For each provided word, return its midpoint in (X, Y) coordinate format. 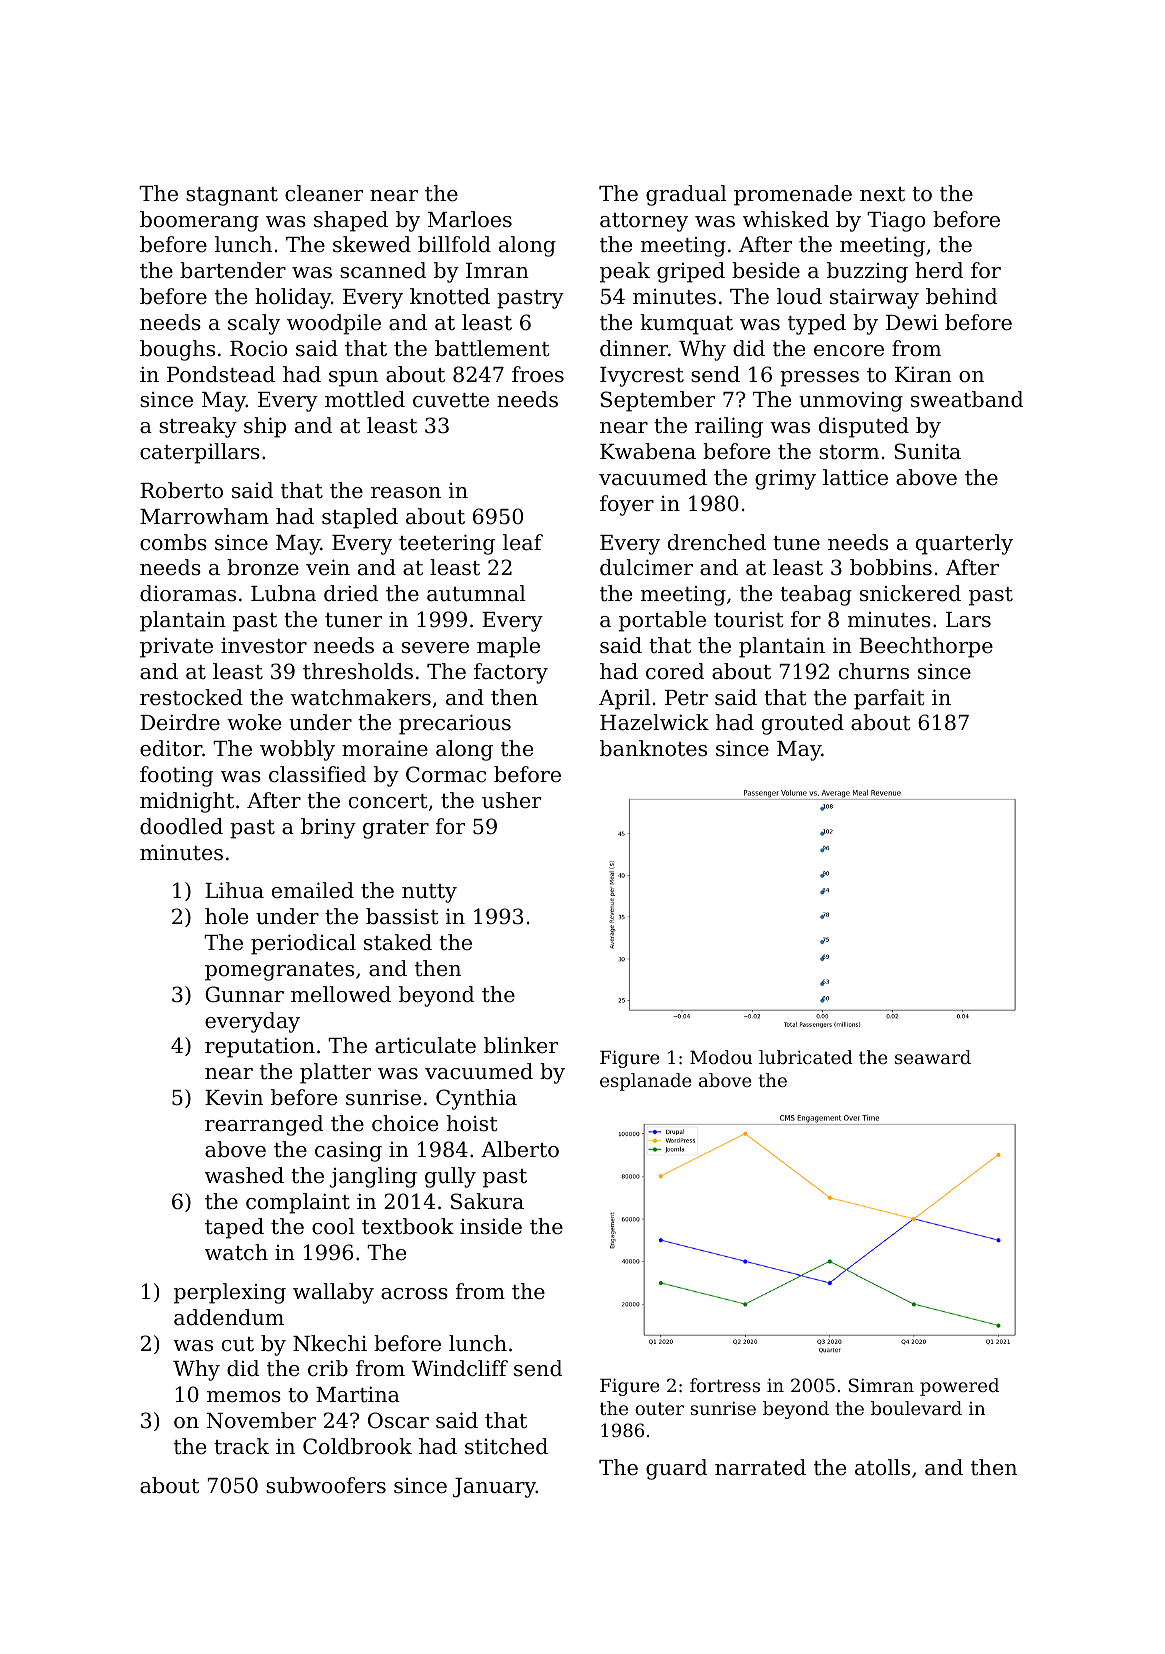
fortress (725, 1385)
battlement (492, 348)
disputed (864, 427)
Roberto (181, 490)
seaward (933, 1057)
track (241, 1446)
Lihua (234, 890)
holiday (293, 298)
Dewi (912, 322)
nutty (429, 893)
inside (491, 1226)
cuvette (451, 400)
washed (244, 1175)
